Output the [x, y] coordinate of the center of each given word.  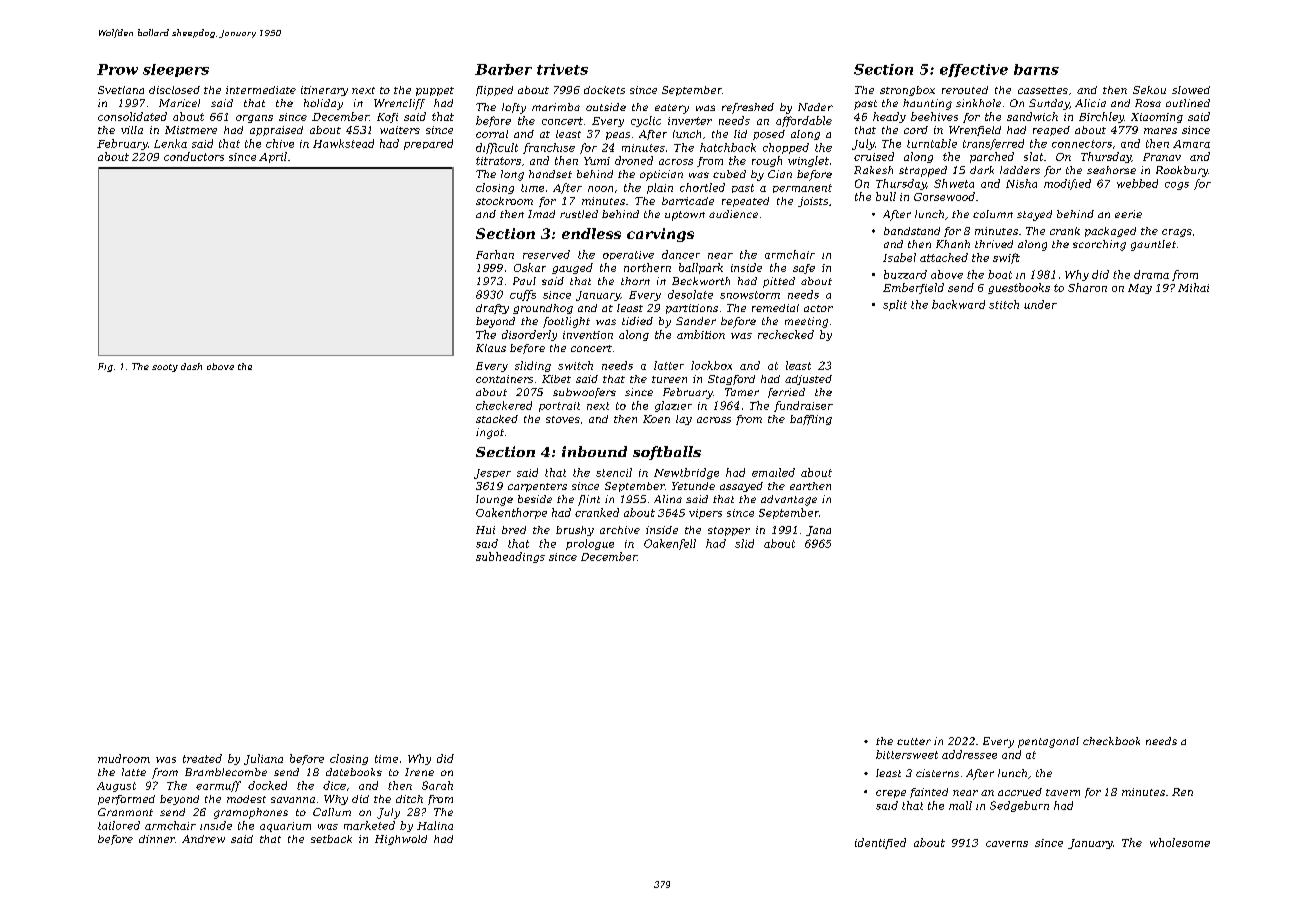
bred [514, 530]
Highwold [401, 840]
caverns [1007, 844]
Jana [818, 531]
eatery [672, 109]
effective [974, 70]
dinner [157, 839]
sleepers [176, 70]
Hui [485, 530]
